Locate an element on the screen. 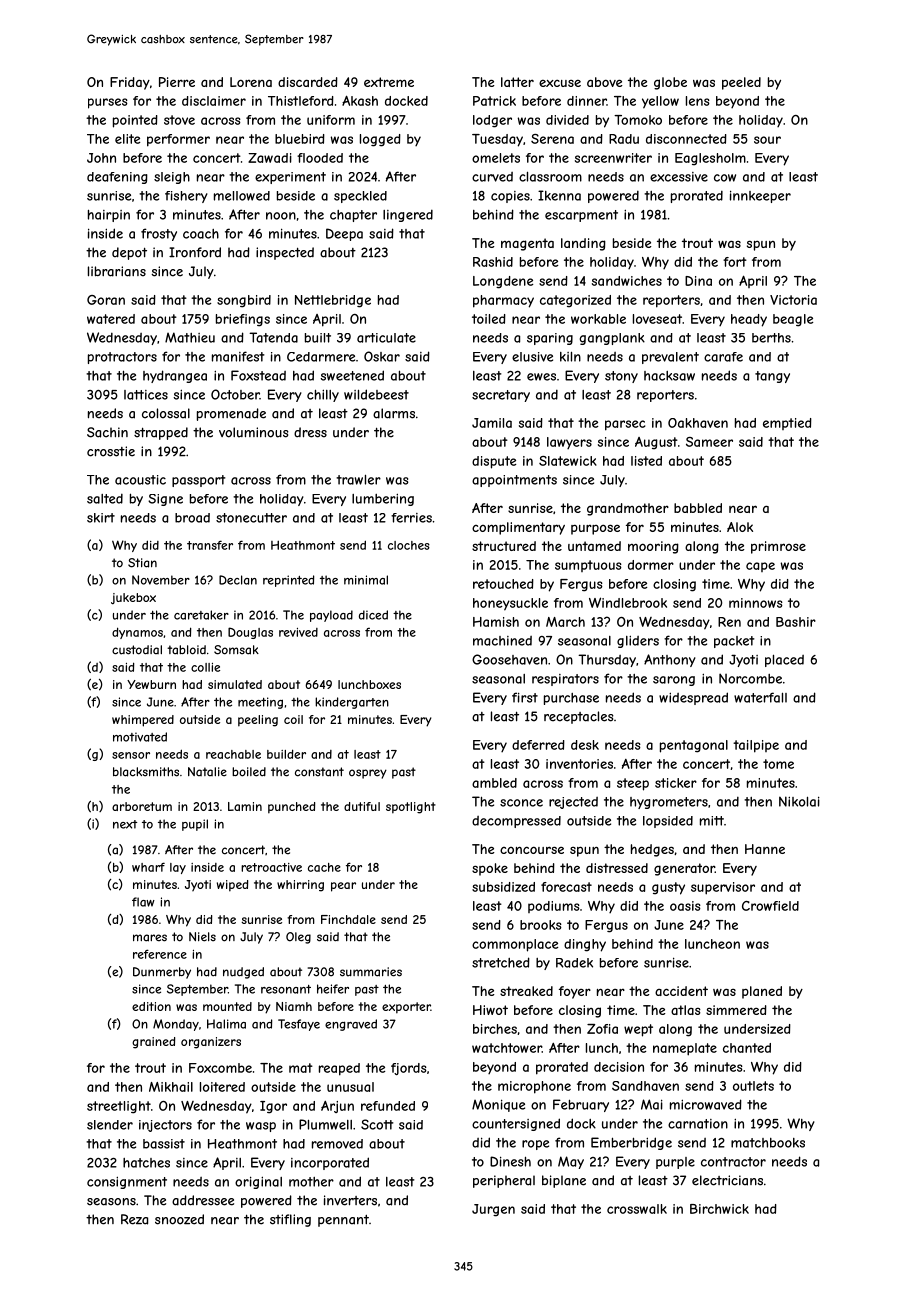  Igor is located at coordinates (273, 1107).
